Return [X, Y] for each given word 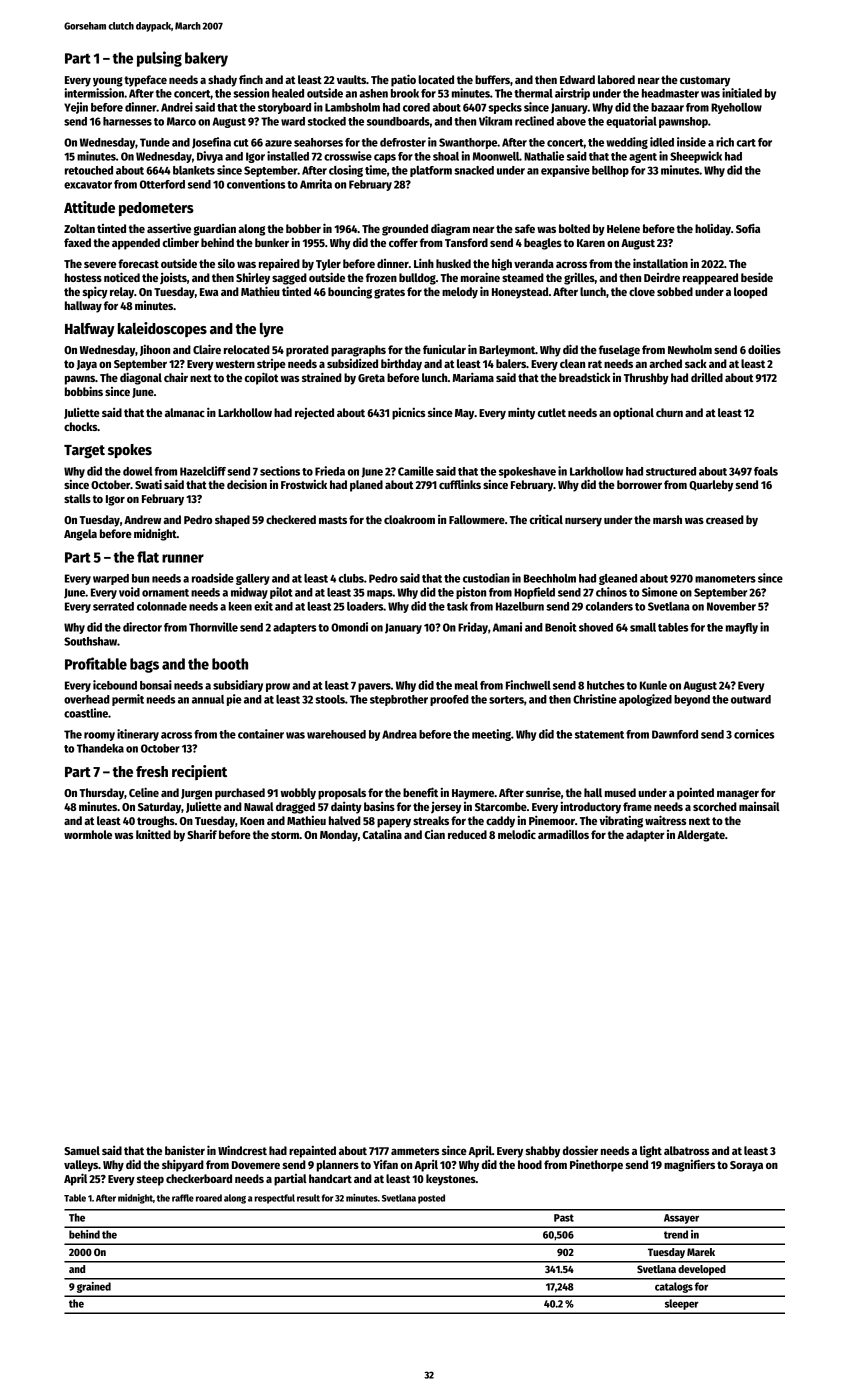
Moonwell [496, 156]
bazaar [667, 107]
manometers [725, 579]
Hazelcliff [203, 471]
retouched [89, 170]
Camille [416, 471]
